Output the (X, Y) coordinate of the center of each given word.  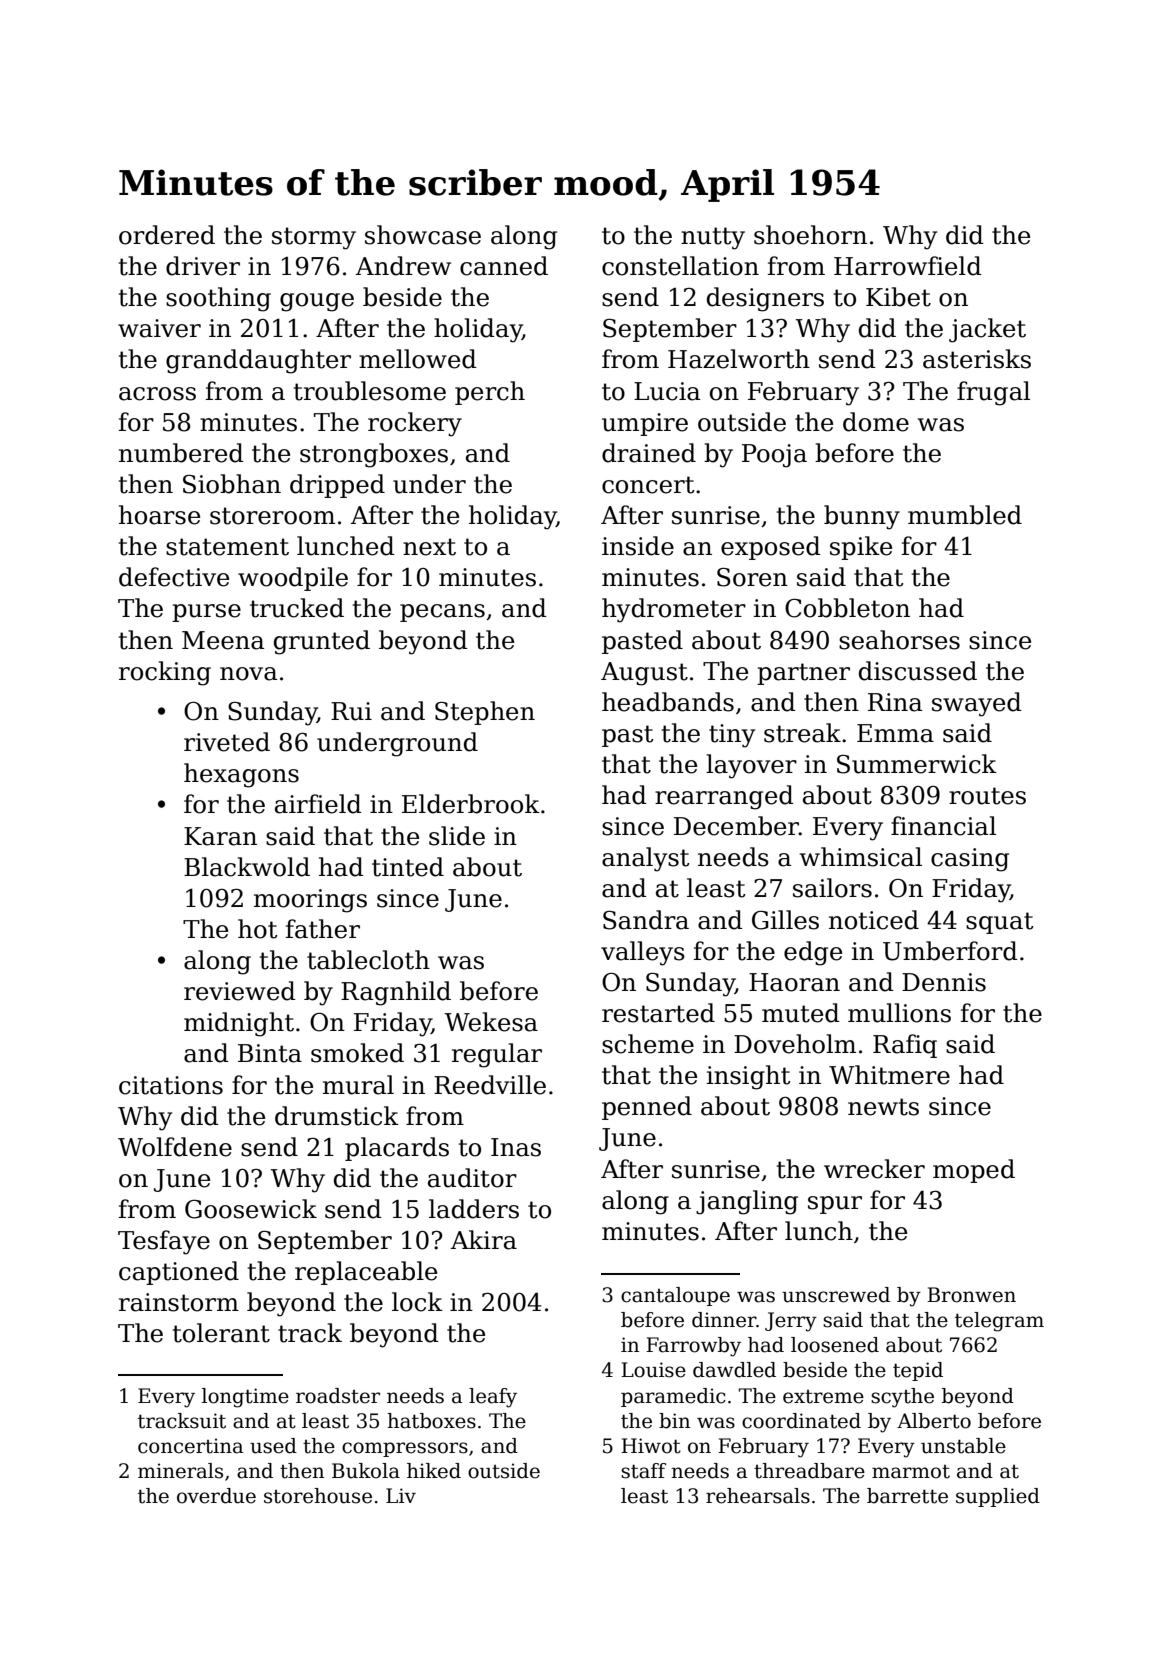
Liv (401, 1495)
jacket (987, 330)
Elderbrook (471, 804)
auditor (472, 1178)
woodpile (293, 579)
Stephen (485, 713)
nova (248, 674)
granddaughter (258, 361)
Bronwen (971, 1295)
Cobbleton (847, 608)
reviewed (240, 991)
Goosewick (251, 1209)
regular (497, 1055)
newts (883, 1107)
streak (802, 733)
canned (504, 266)
